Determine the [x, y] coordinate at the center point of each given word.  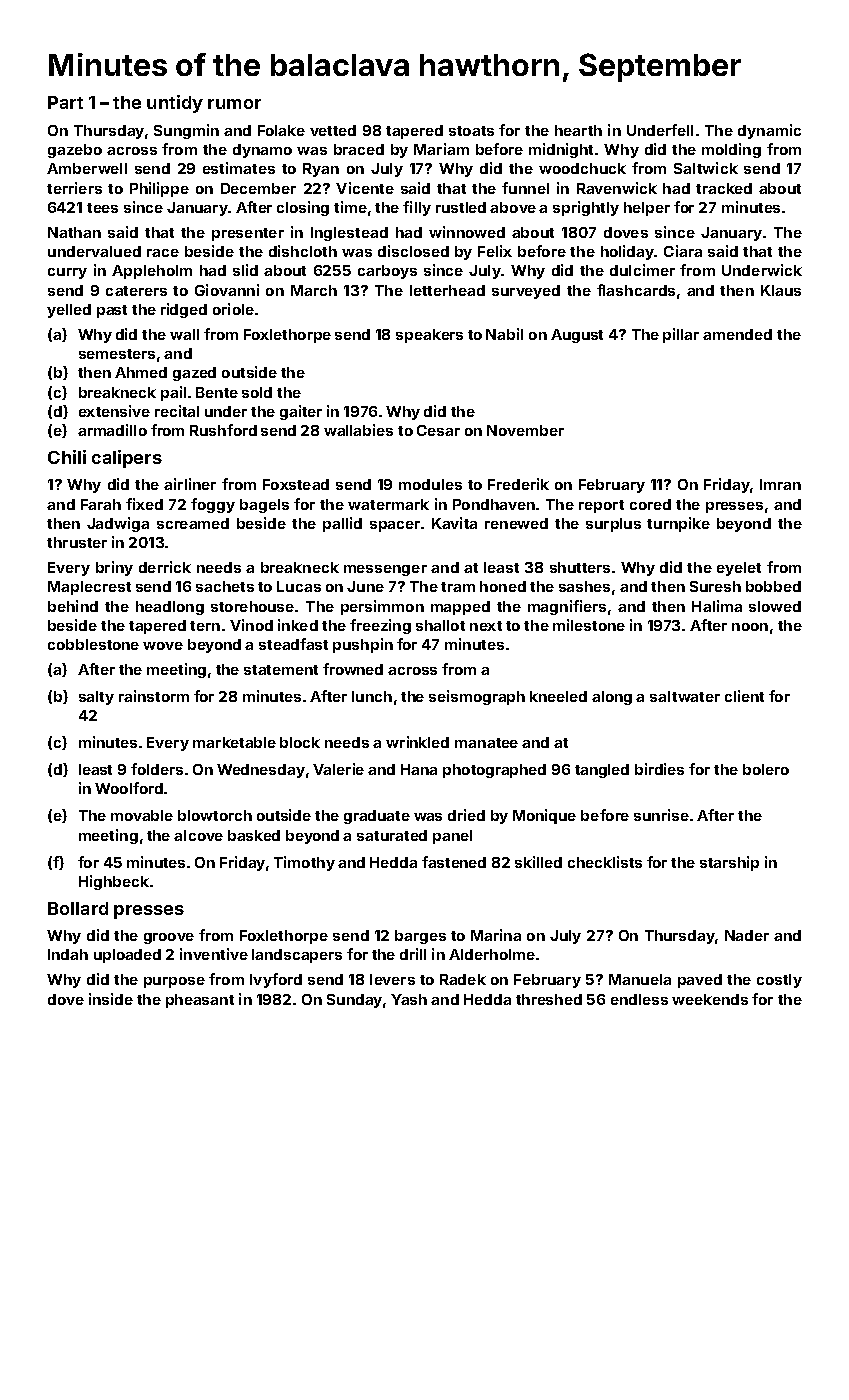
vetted [333, 130]
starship [729, 863]
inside [111, 999]
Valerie [338, 769]
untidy [175, 104]
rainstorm [154, 696]
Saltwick [706, 168]
